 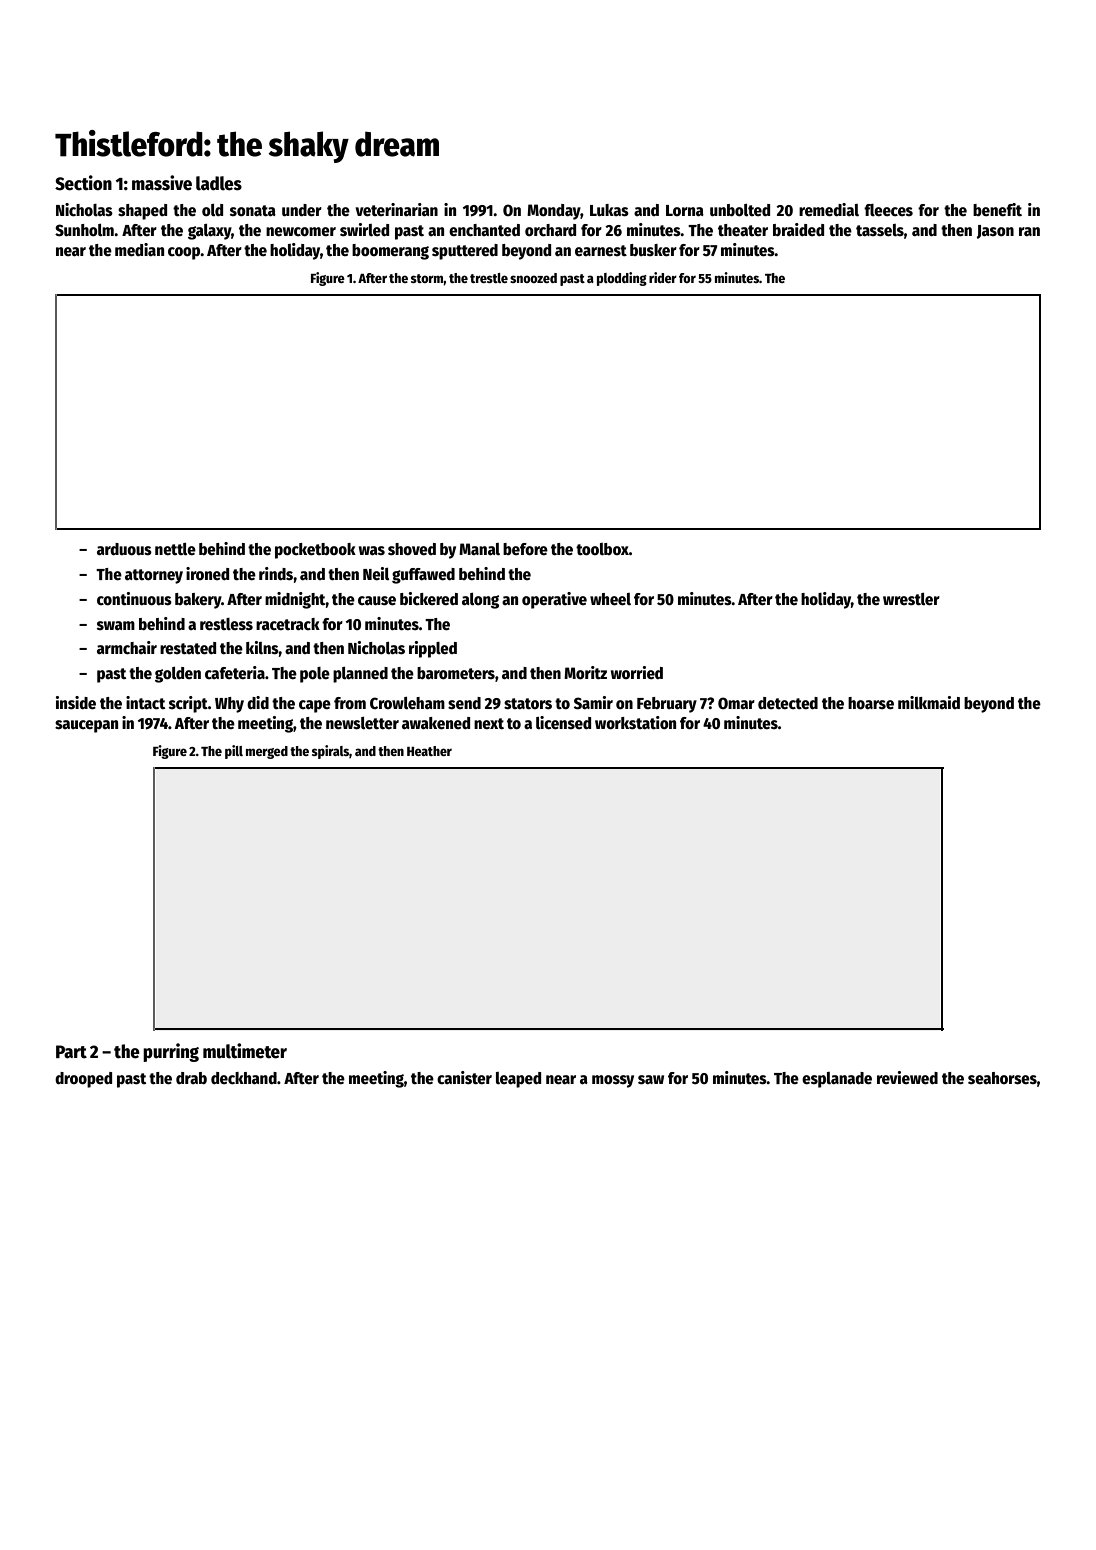 I want to click on before, so click(x=525, y=549).
